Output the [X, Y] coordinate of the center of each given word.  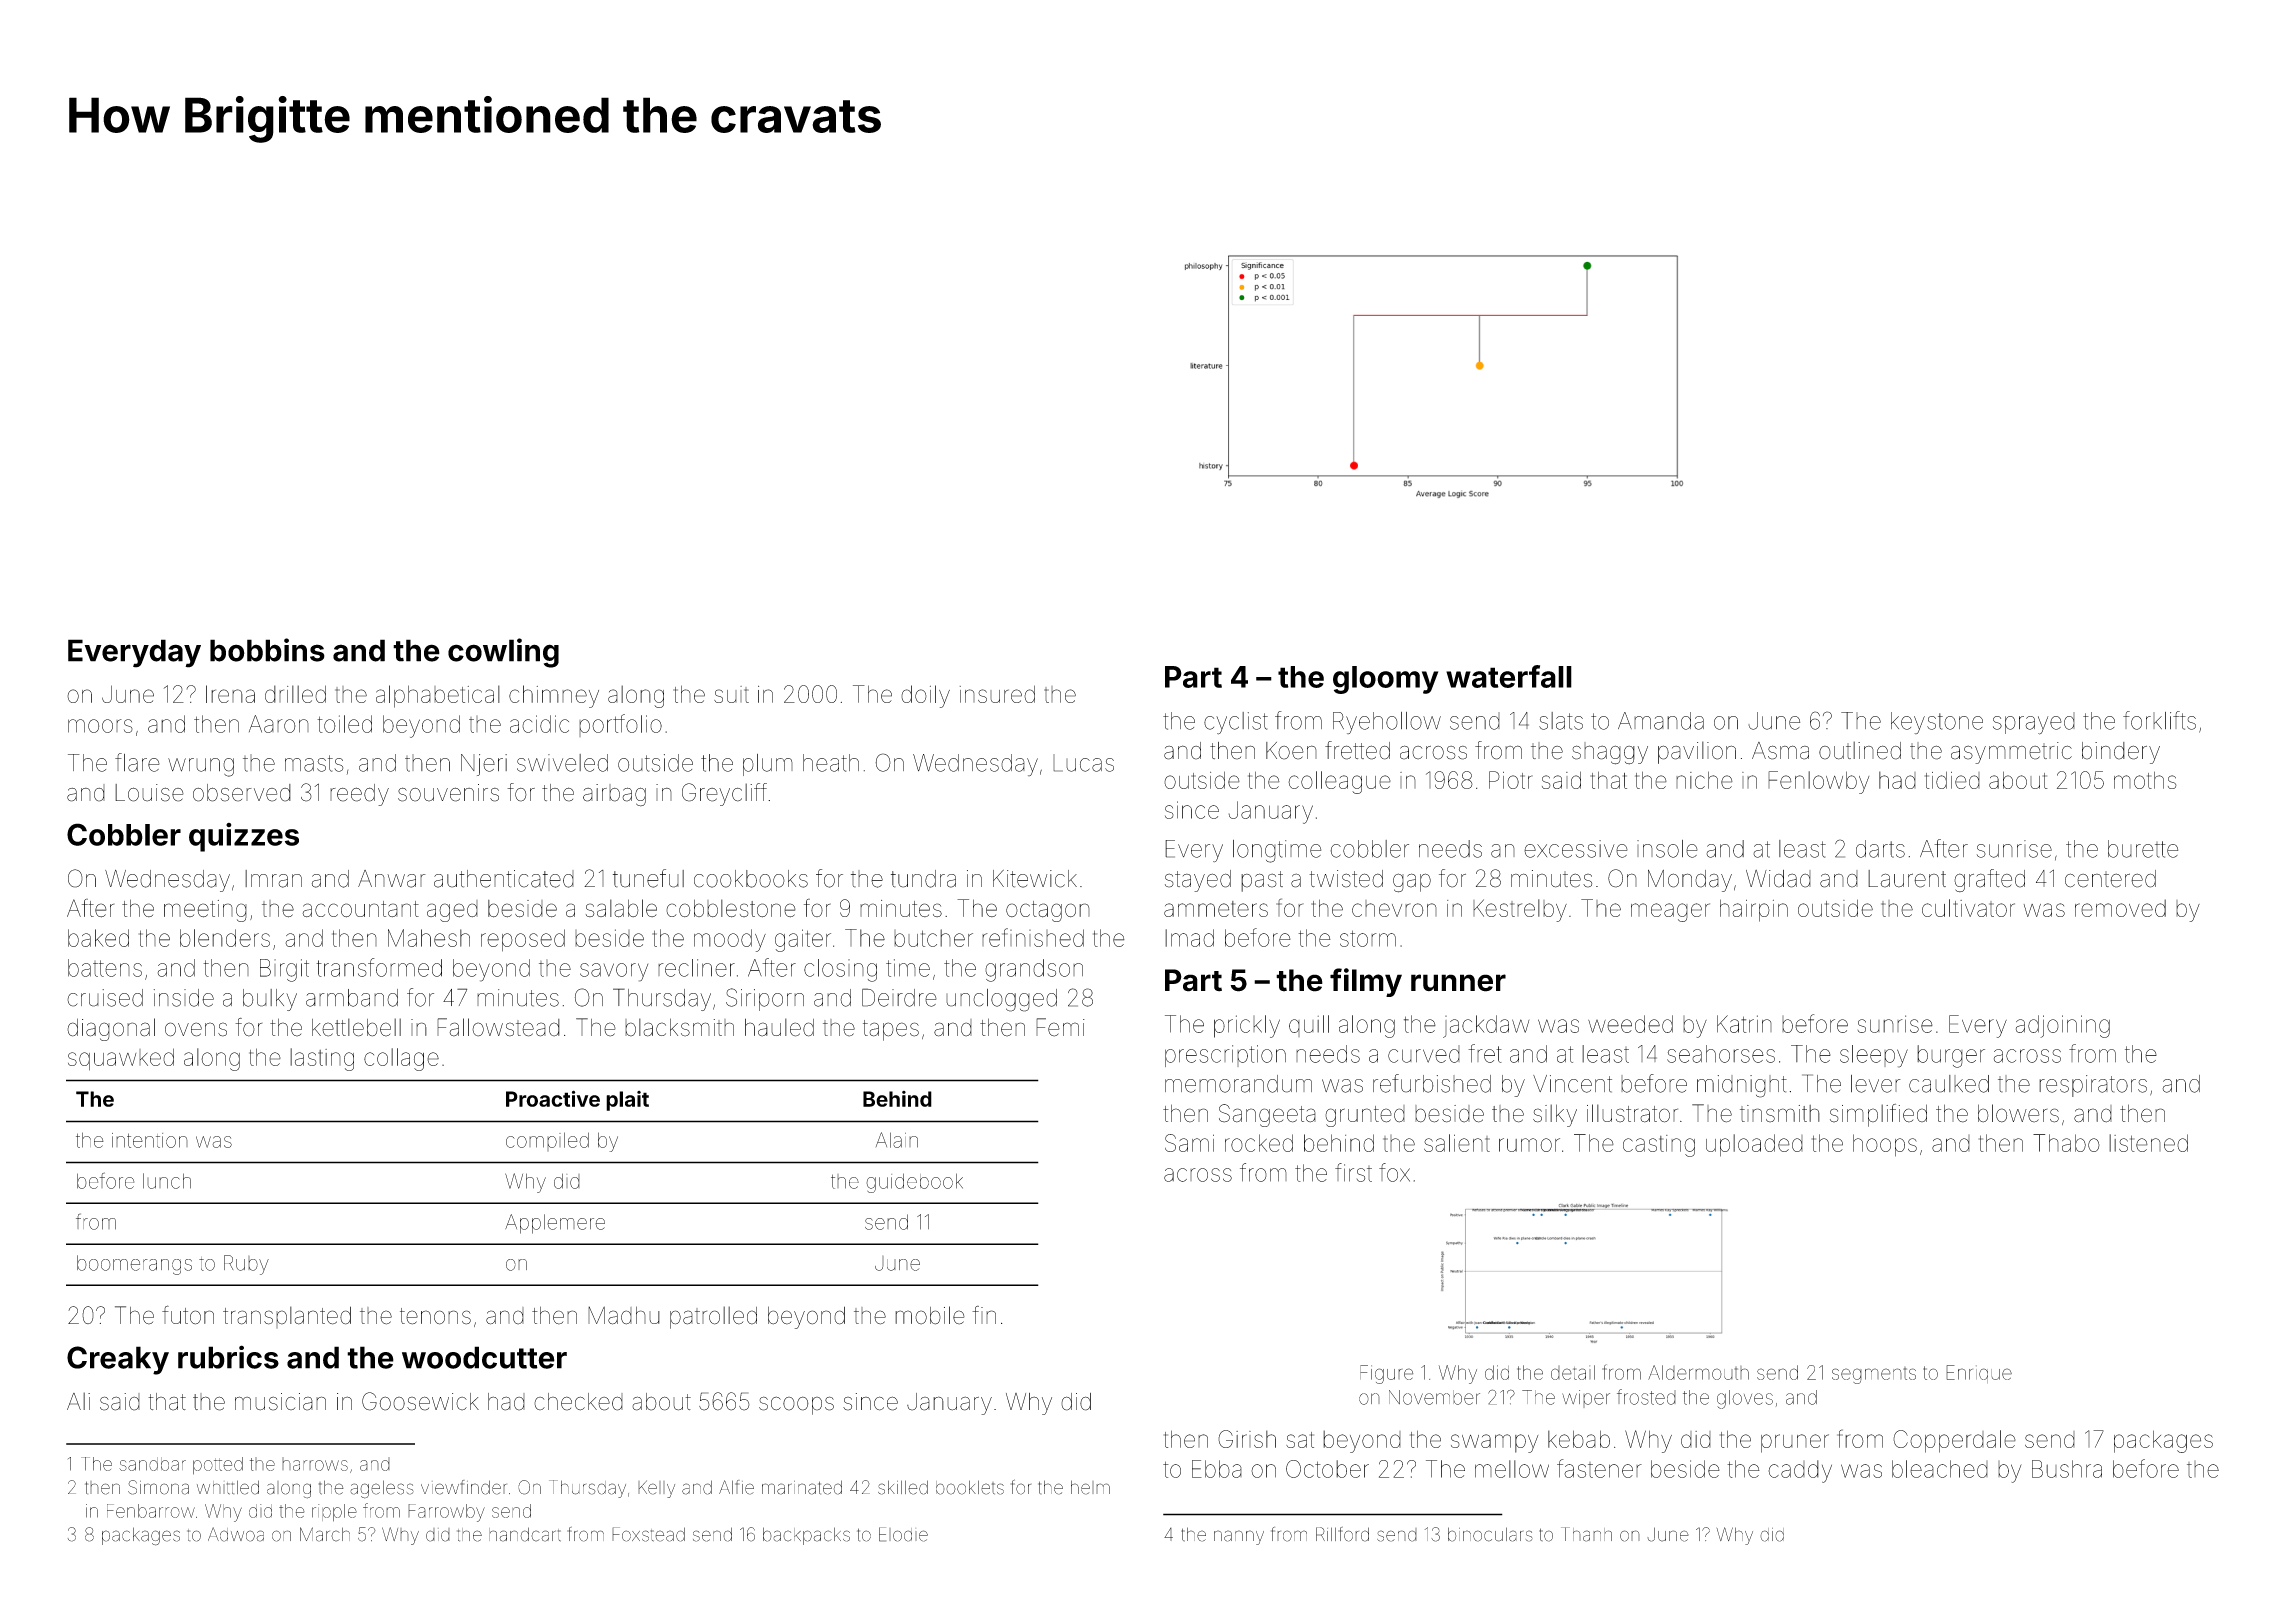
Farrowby [446, 1513]
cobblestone [731, 908]
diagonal [111, 1029]
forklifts [2159, 720]
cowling [503, 653]
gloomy [1385, 680]
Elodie [903, 1534]
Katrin [1744, 1024]
